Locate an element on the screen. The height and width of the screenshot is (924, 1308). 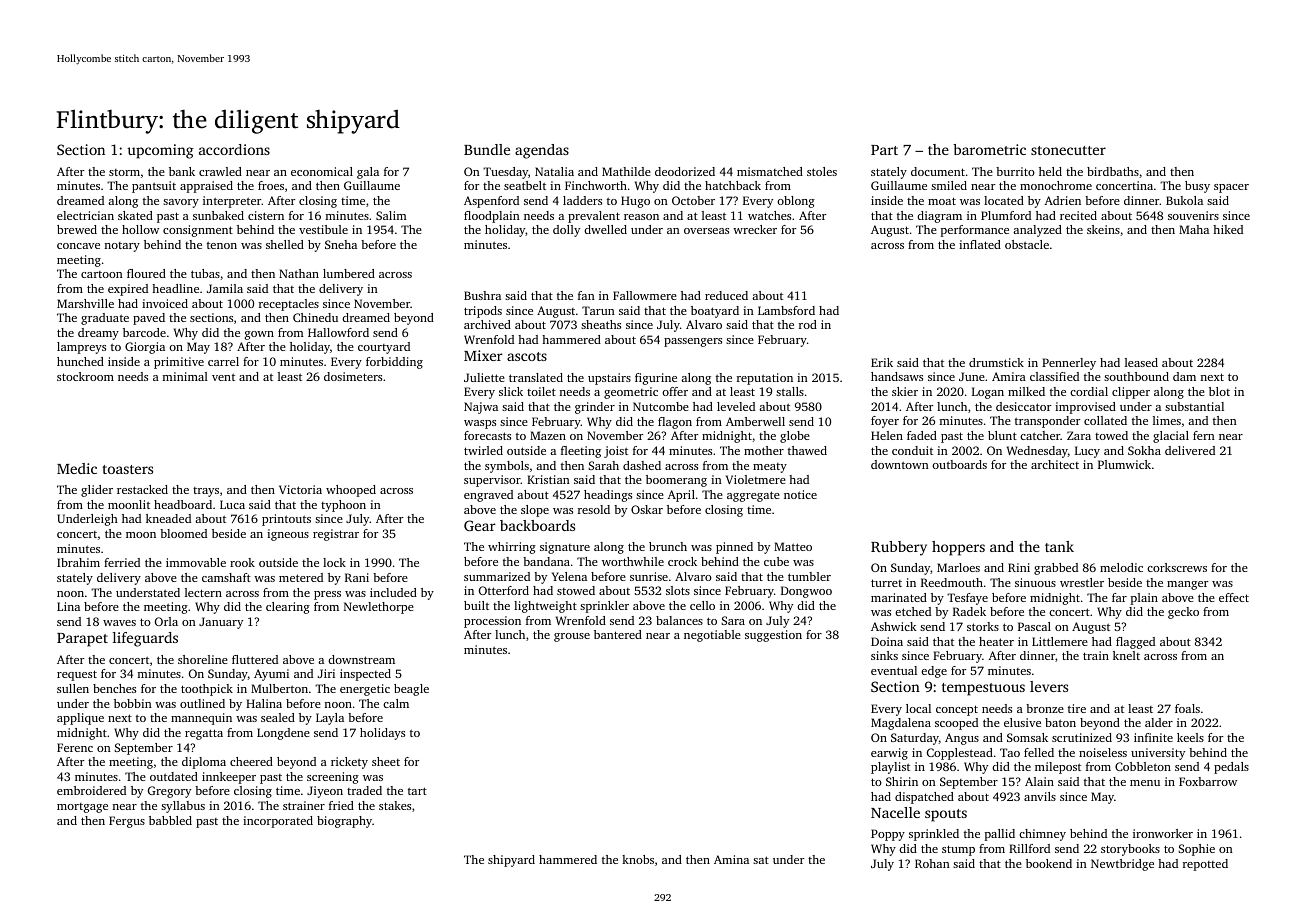
keels is located at coordinates (1190, 737).
